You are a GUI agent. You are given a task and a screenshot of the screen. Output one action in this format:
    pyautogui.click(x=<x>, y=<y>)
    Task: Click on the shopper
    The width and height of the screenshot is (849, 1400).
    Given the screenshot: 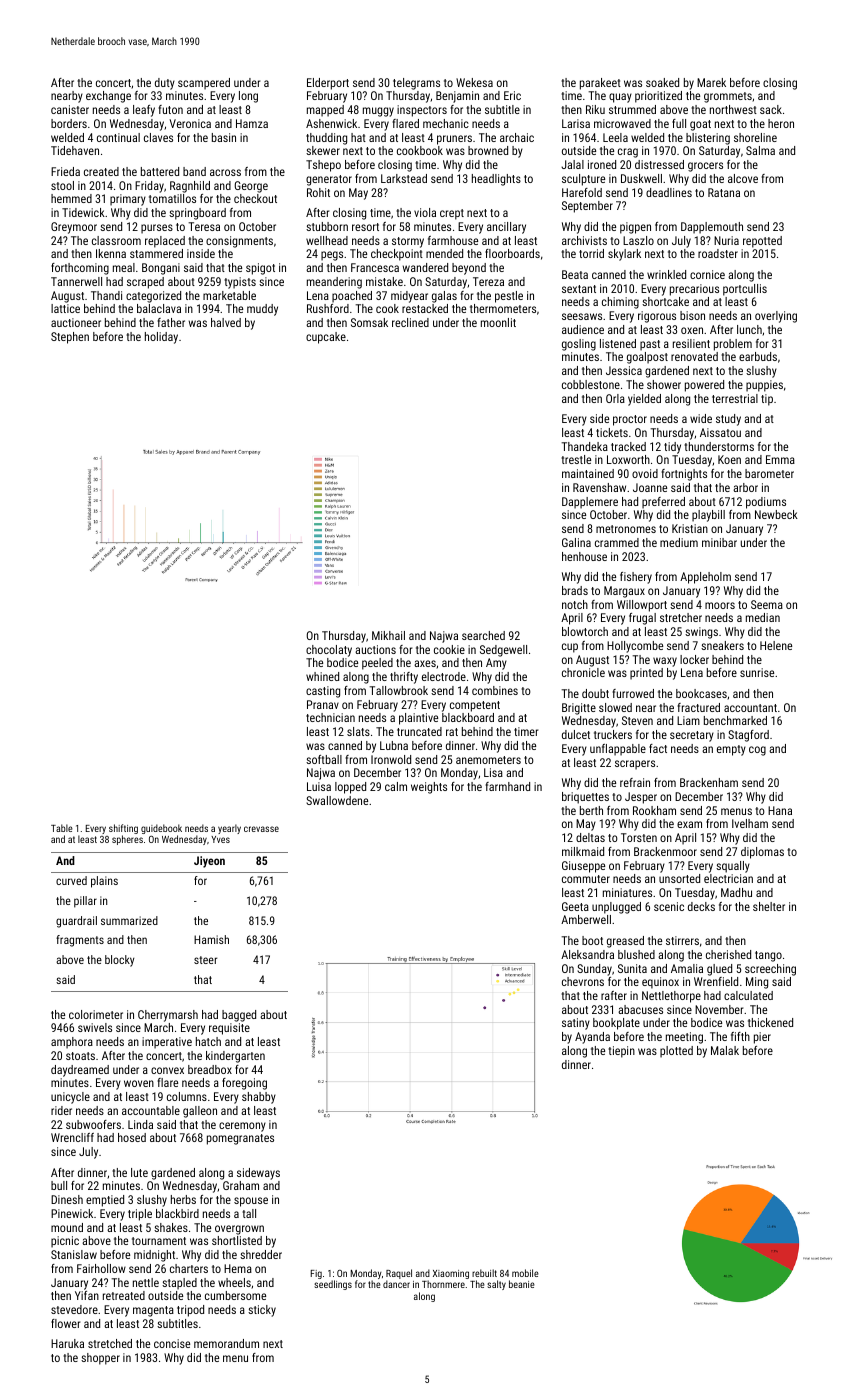 What is the action you would take?
    pyautogui.click(x=100, y=1359)
